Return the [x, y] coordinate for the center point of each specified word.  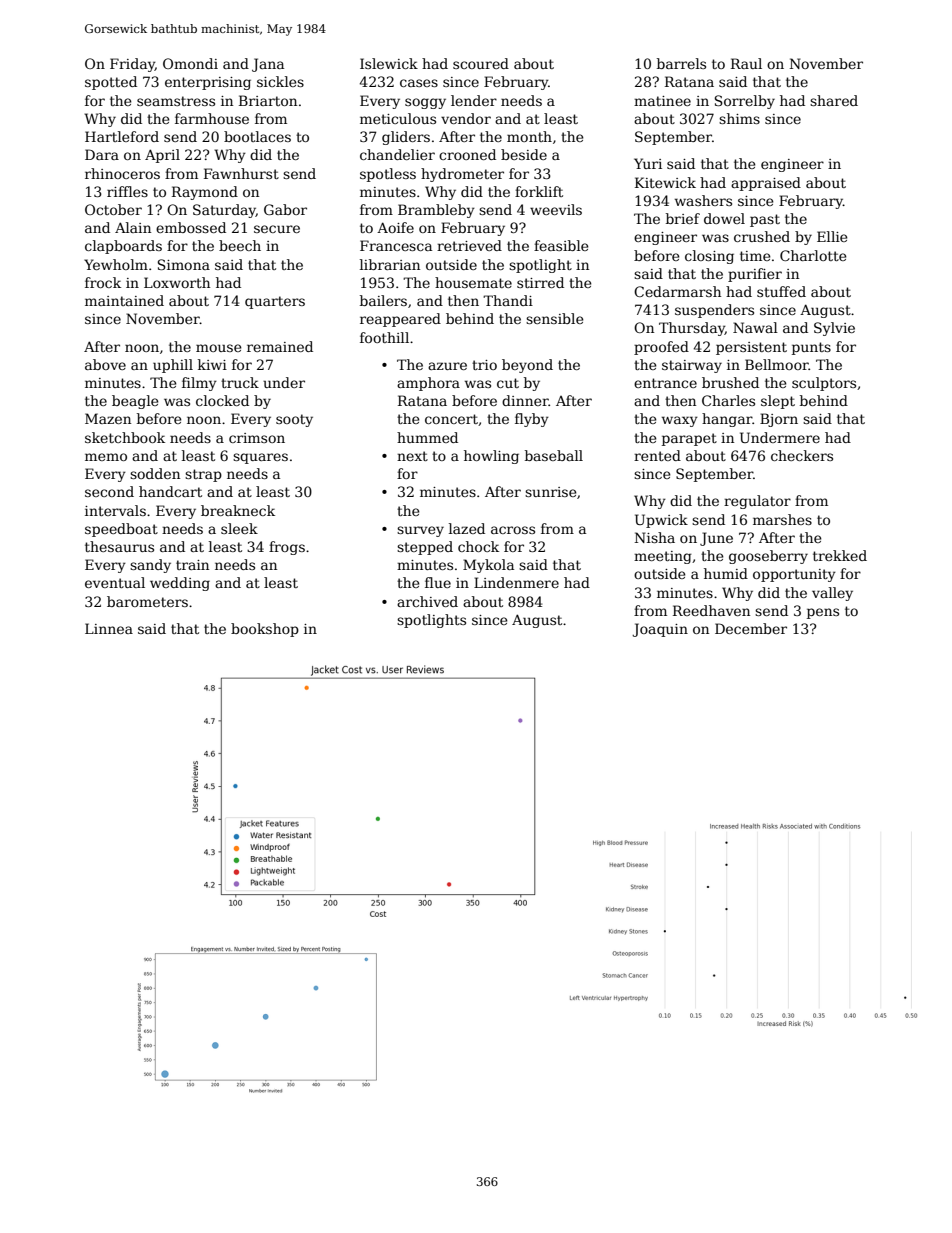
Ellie [832, 236]
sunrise [551, 492]
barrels [681, 63]
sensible [555, 318]
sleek [239, 528]
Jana [268, 65]
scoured [481, 63]
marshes [782, 519]
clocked [222, 400]
